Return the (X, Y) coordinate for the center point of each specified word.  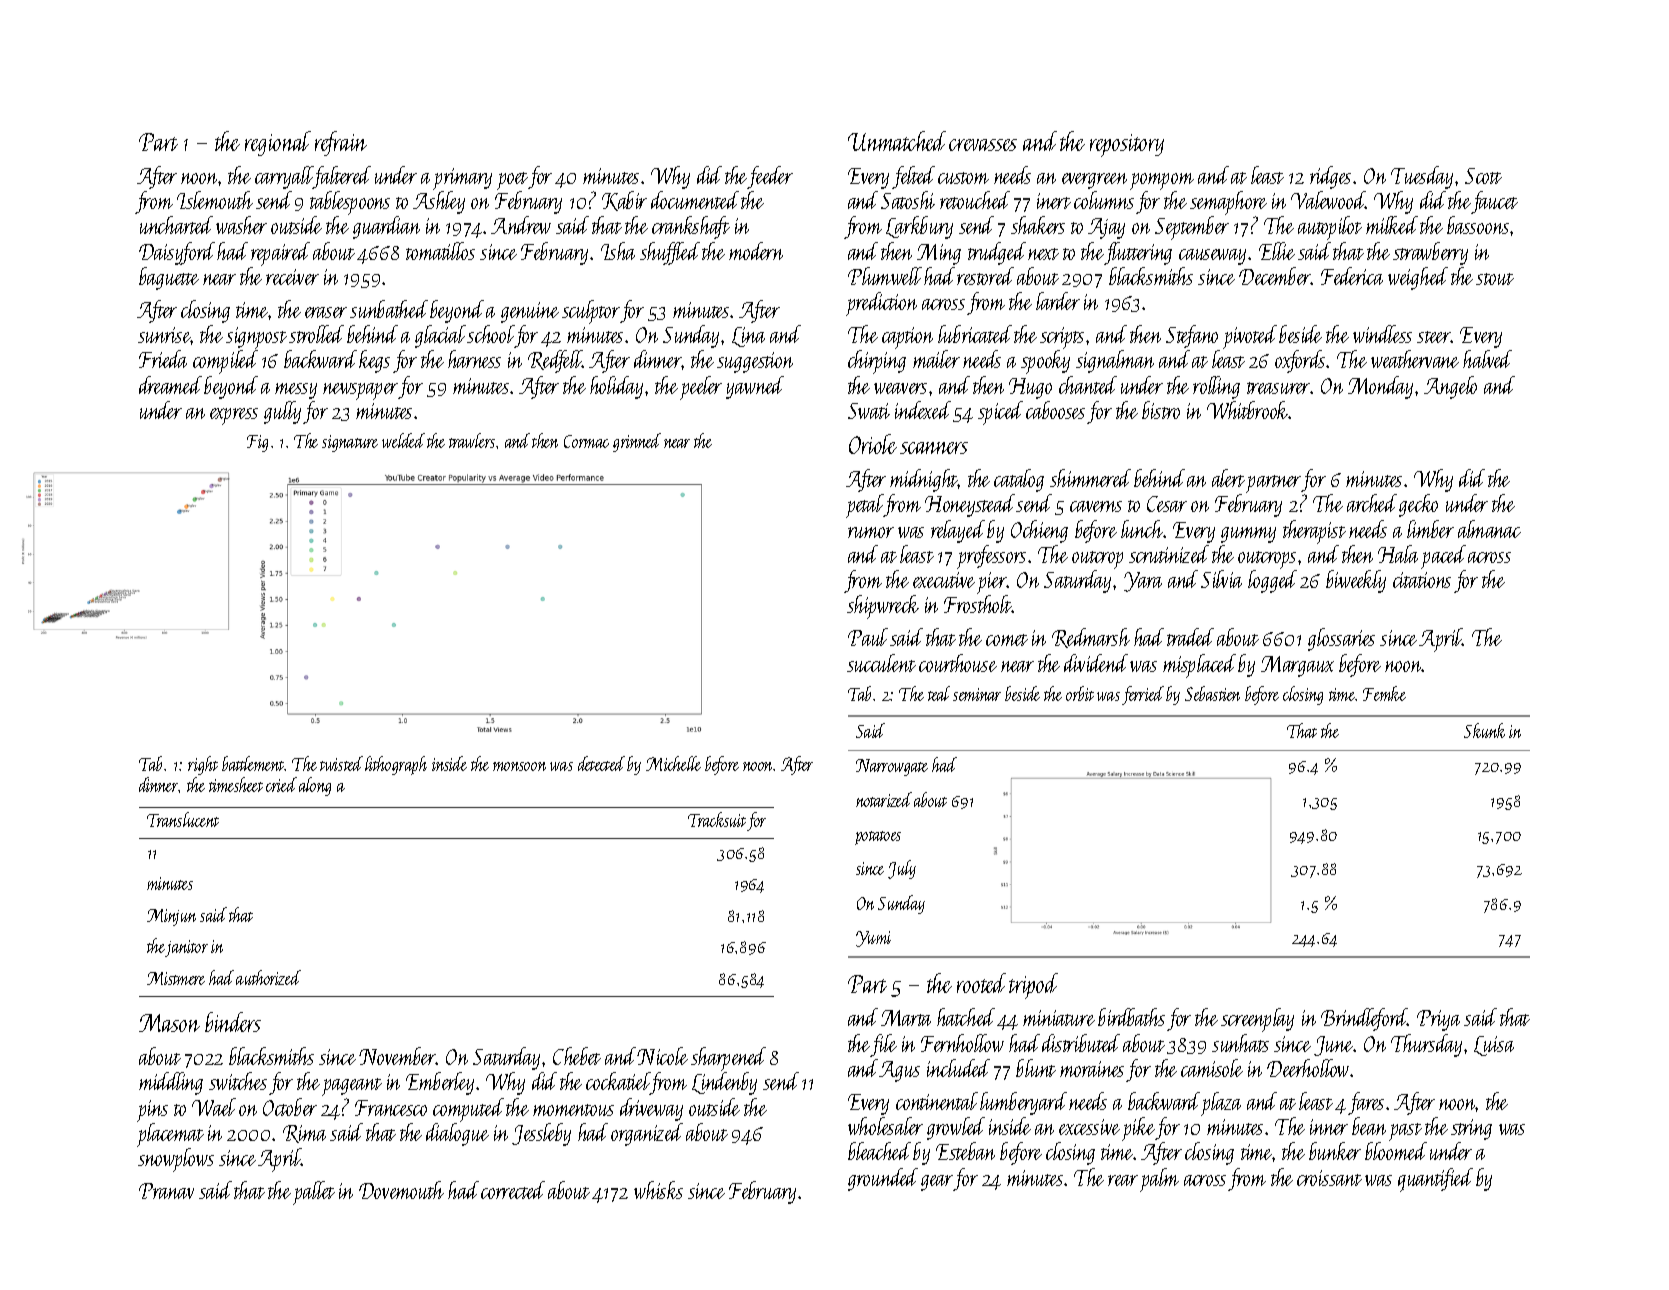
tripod (1033, 986)
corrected (513, 1190)
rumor (871, 532)
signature (350, 443)
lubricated (975, 334)
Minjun (171, 917)
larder (1058, 301)
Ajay (1106, 228)
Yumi (873, 939)
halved (1487, 359)
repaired (280, 254)
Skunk (1484, 730)
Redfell (555, 361)
